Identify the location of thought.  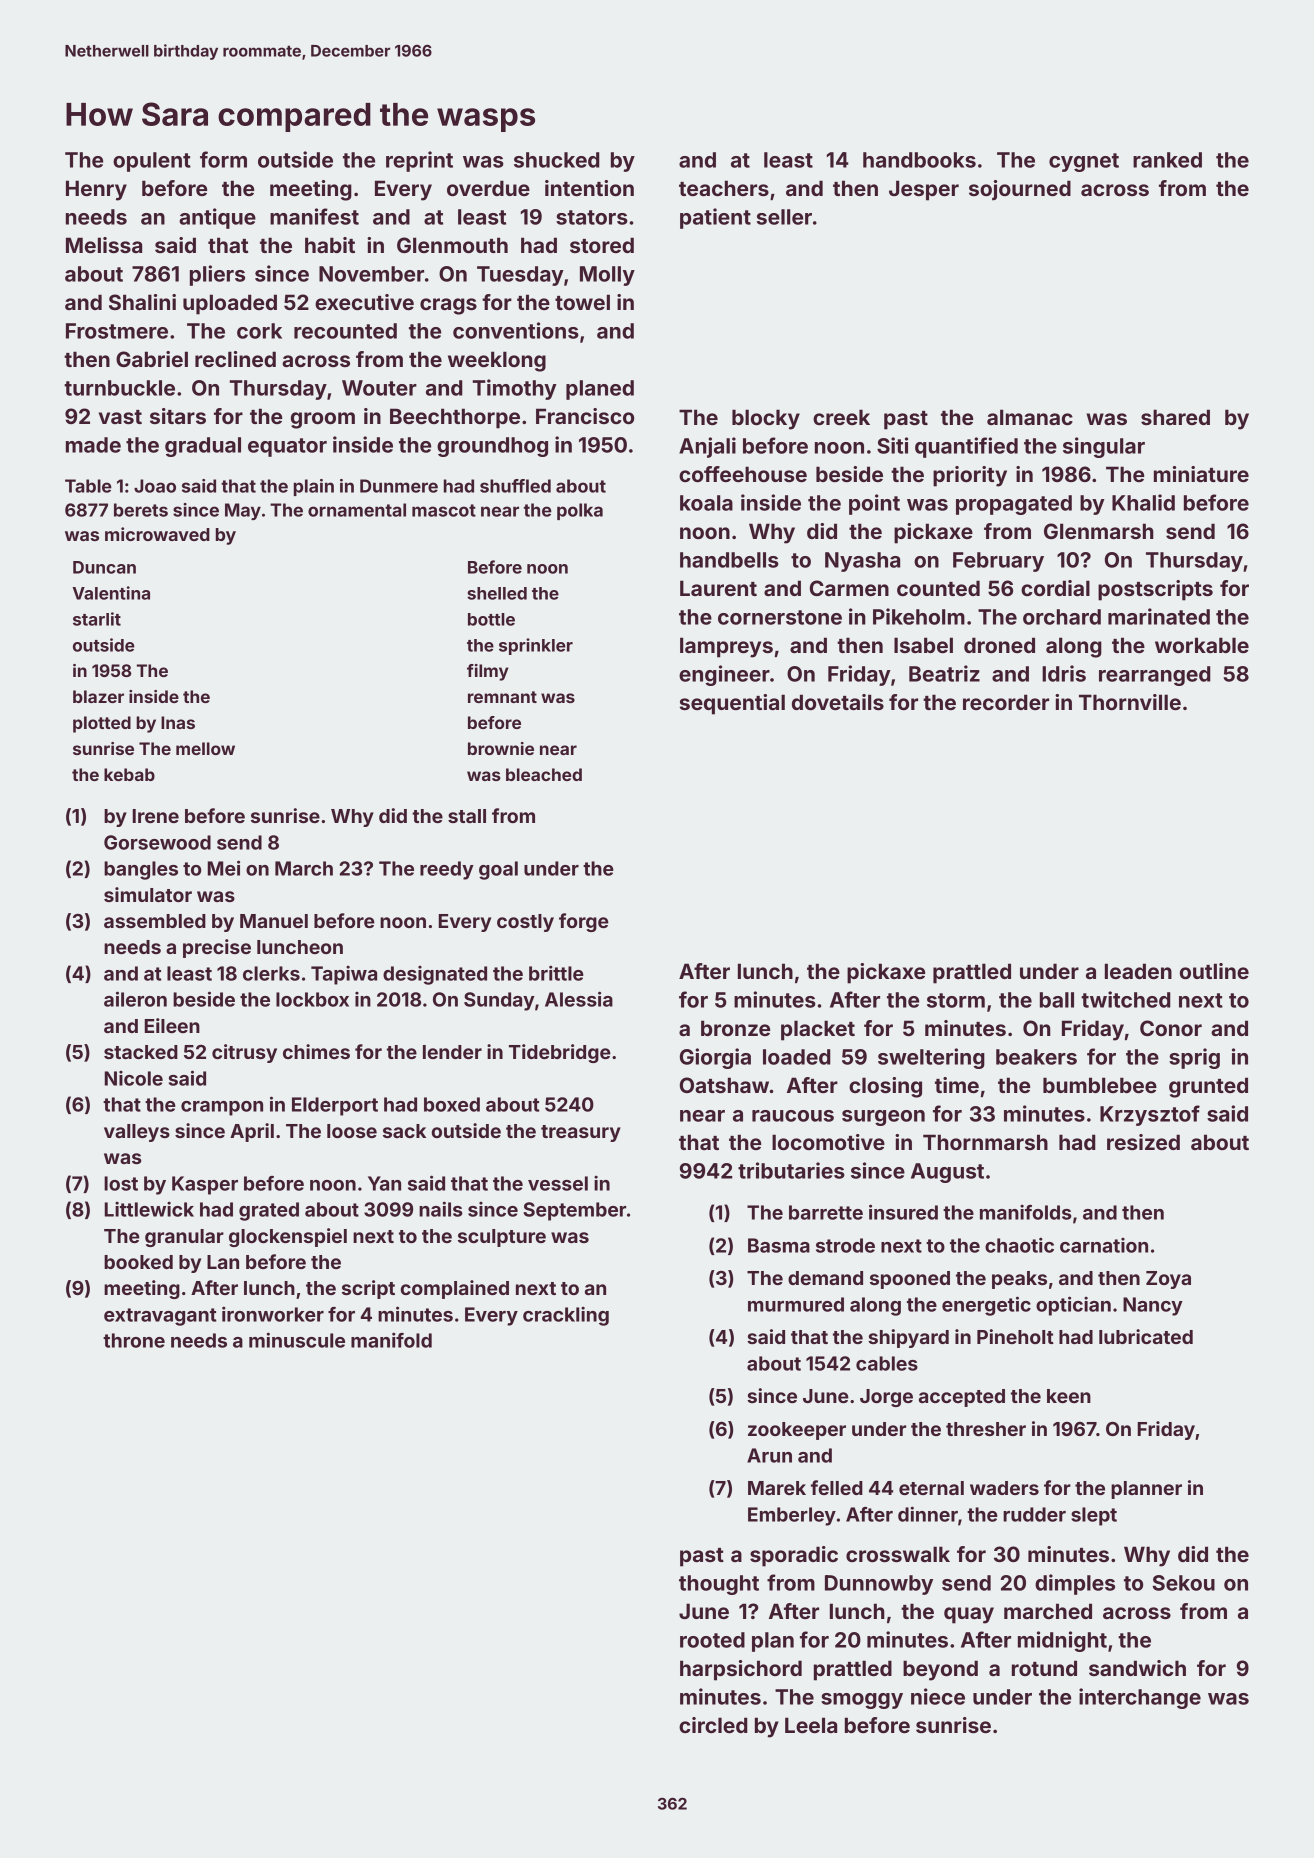
(719, 1585).
